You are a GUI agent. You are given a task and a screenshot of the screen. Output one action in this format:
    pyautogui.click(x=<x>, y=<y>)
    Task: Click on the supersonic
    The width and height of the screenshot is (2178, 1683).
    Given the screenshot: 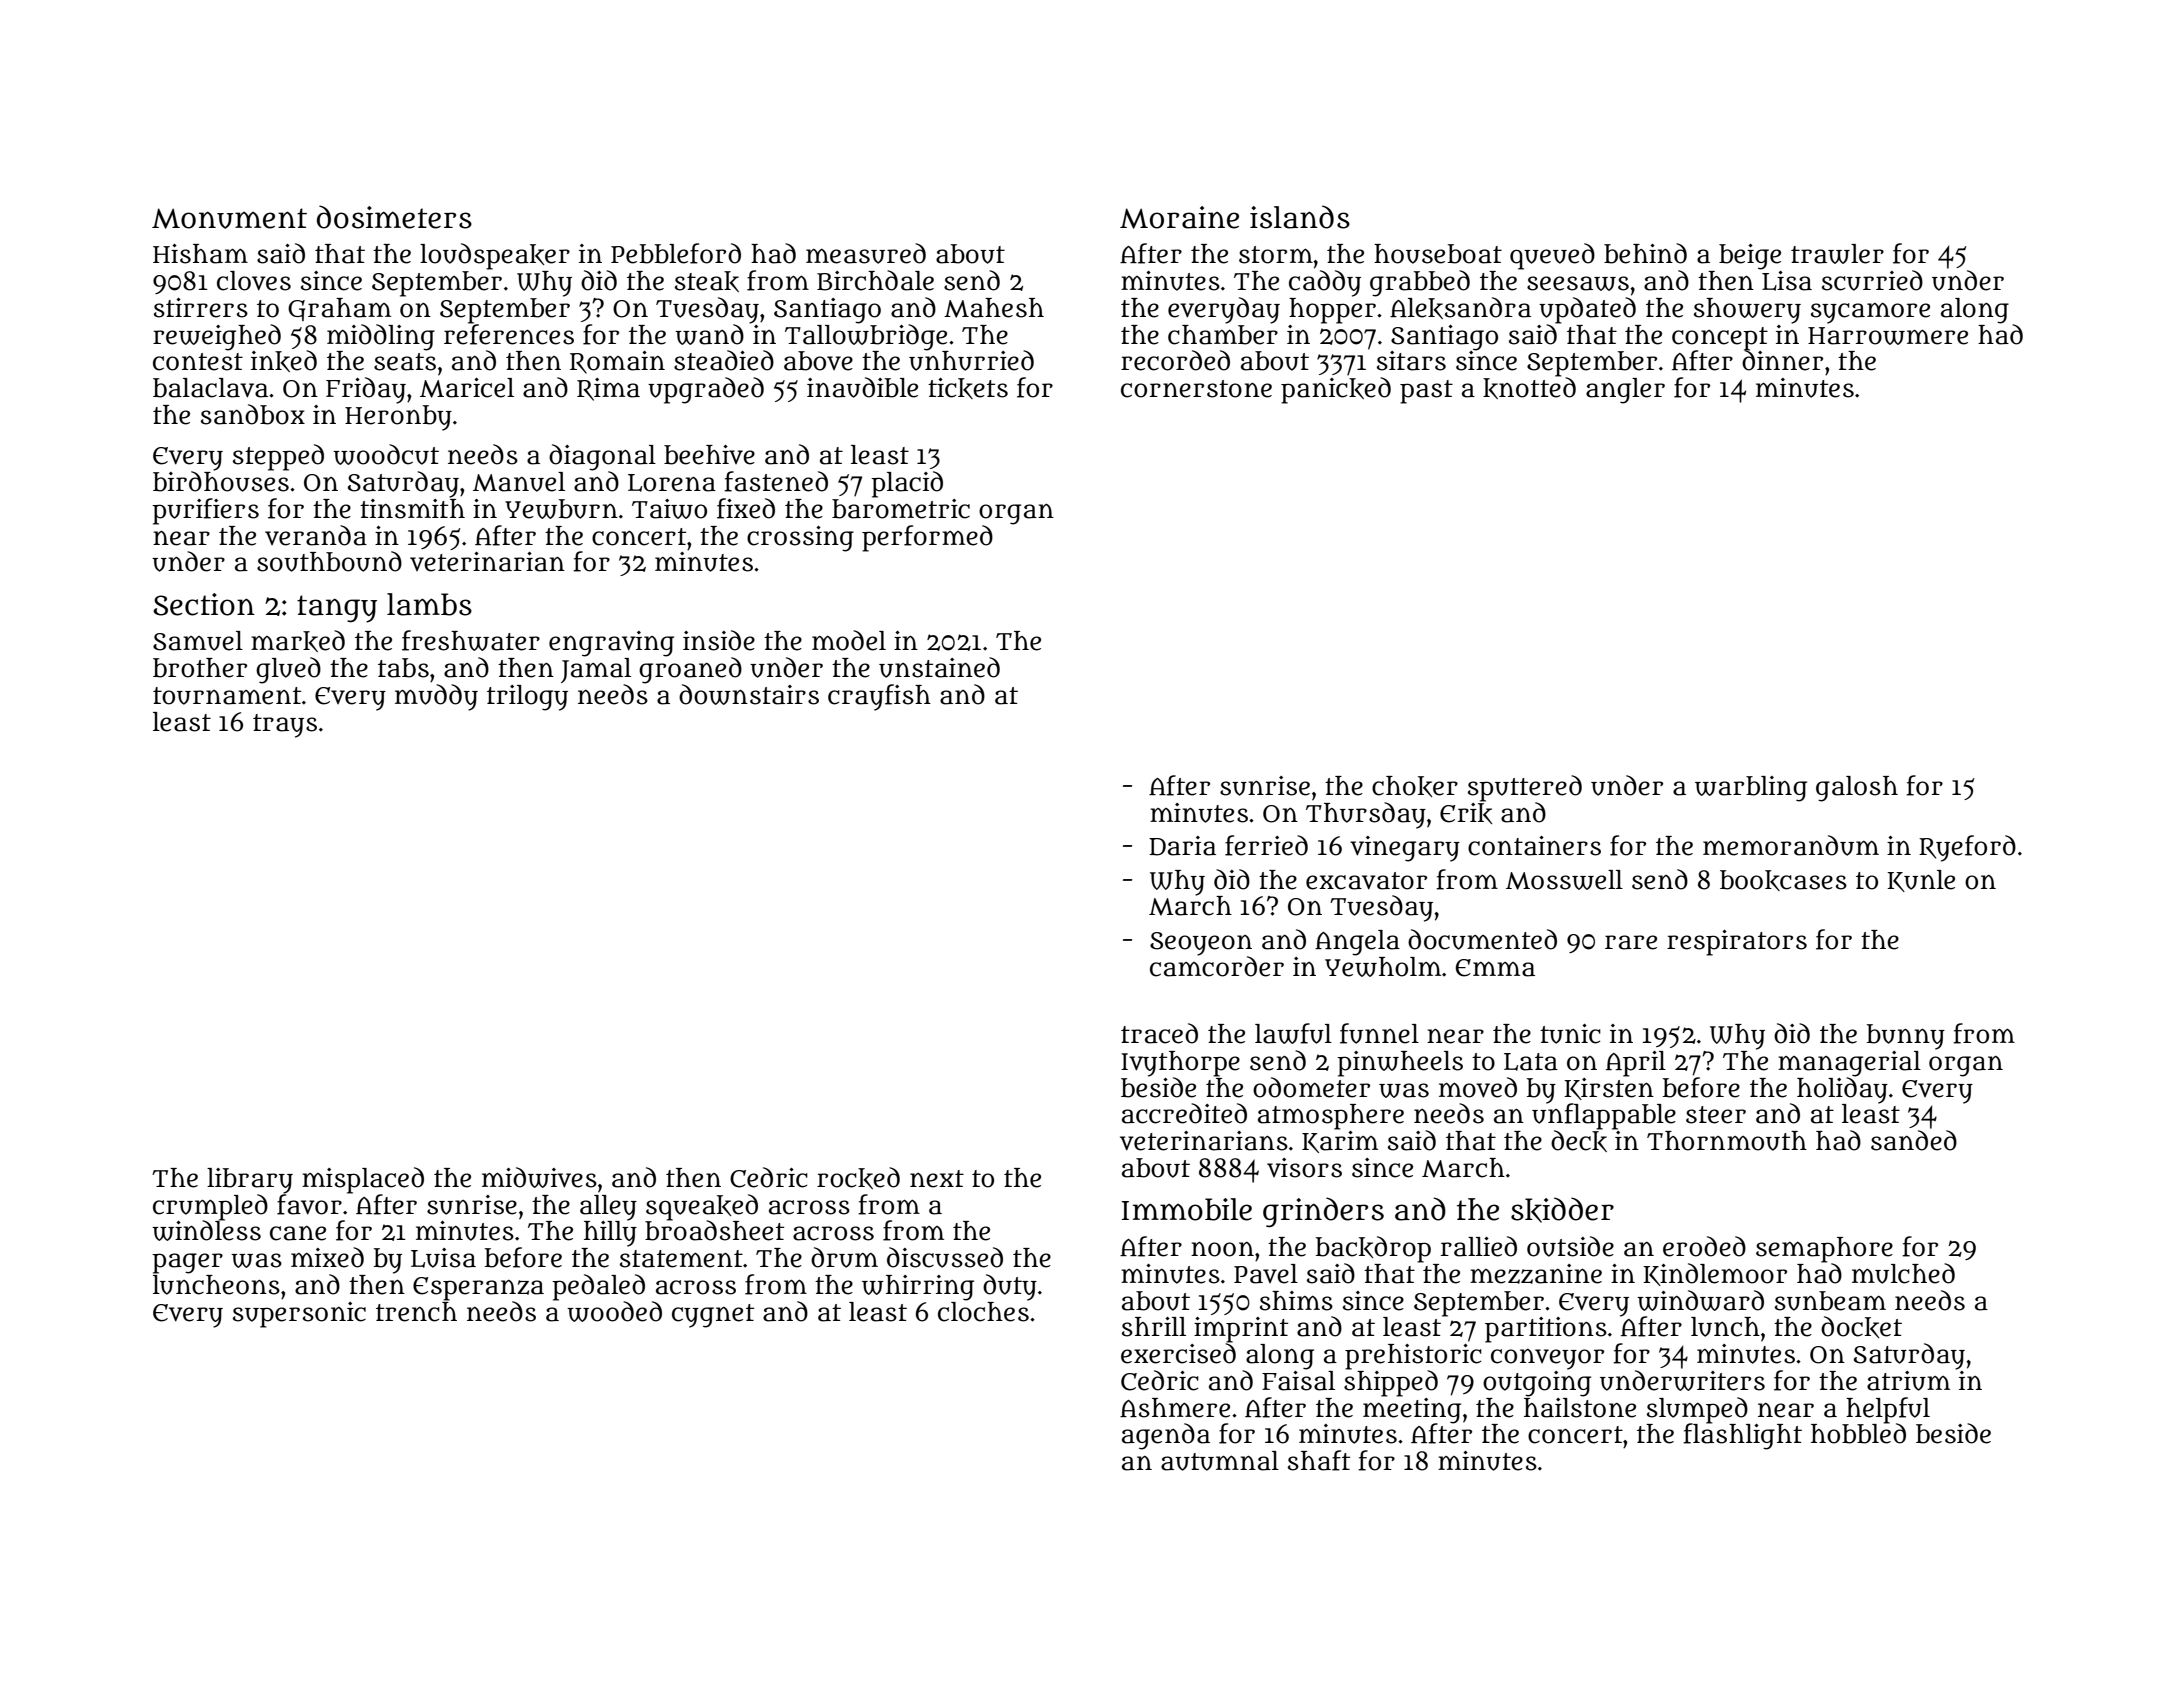 What is the action you would take?
    pyautogui.click(x=299, y=1315)
